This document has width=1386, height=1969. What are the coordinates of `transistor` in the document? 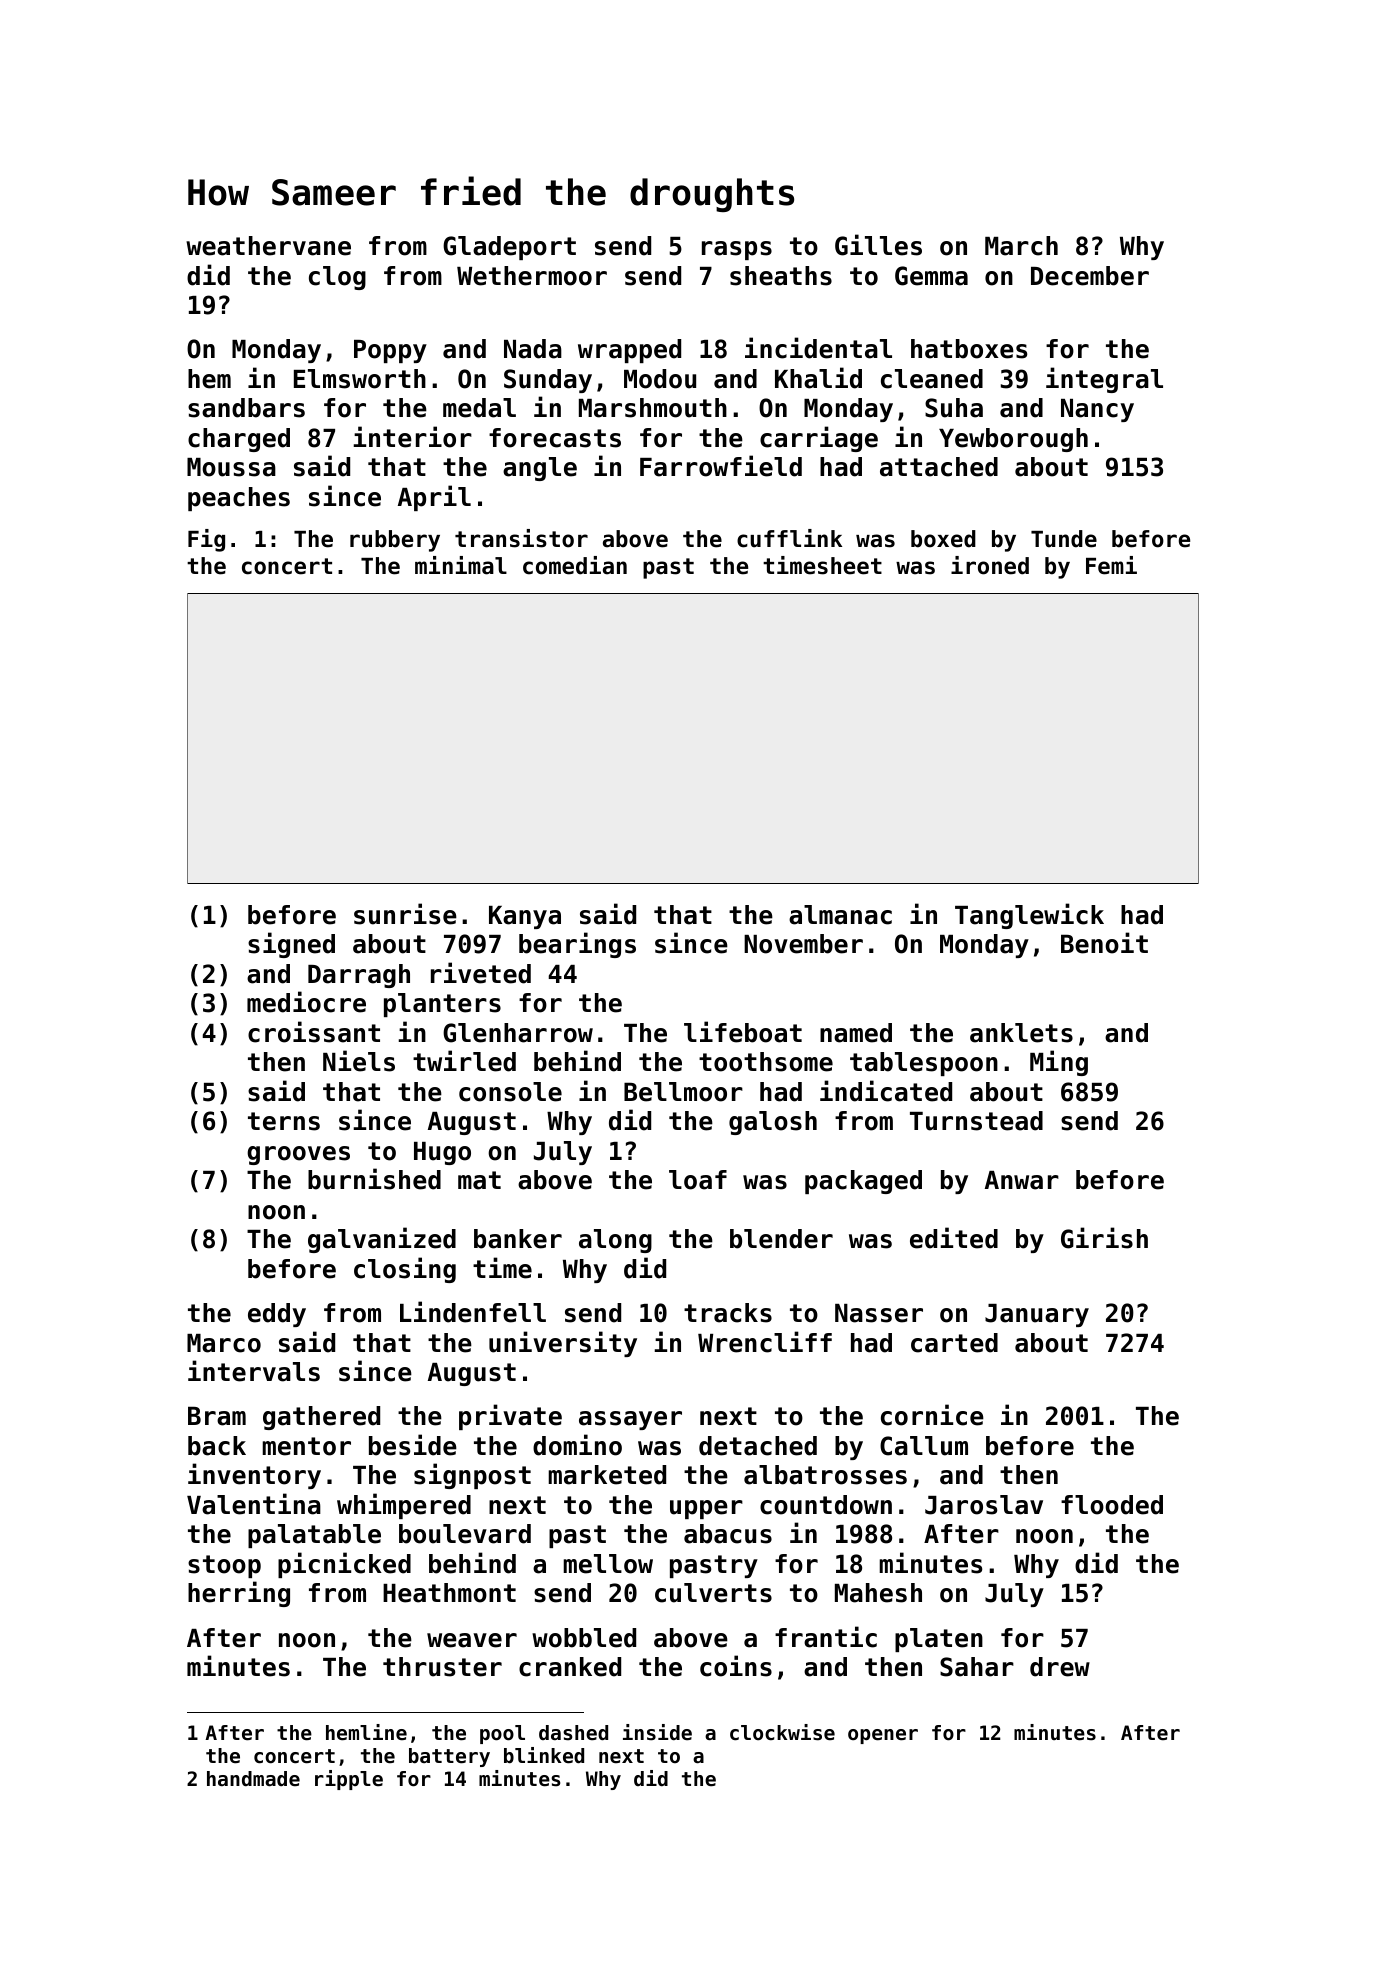 It's located at (521, 538).
